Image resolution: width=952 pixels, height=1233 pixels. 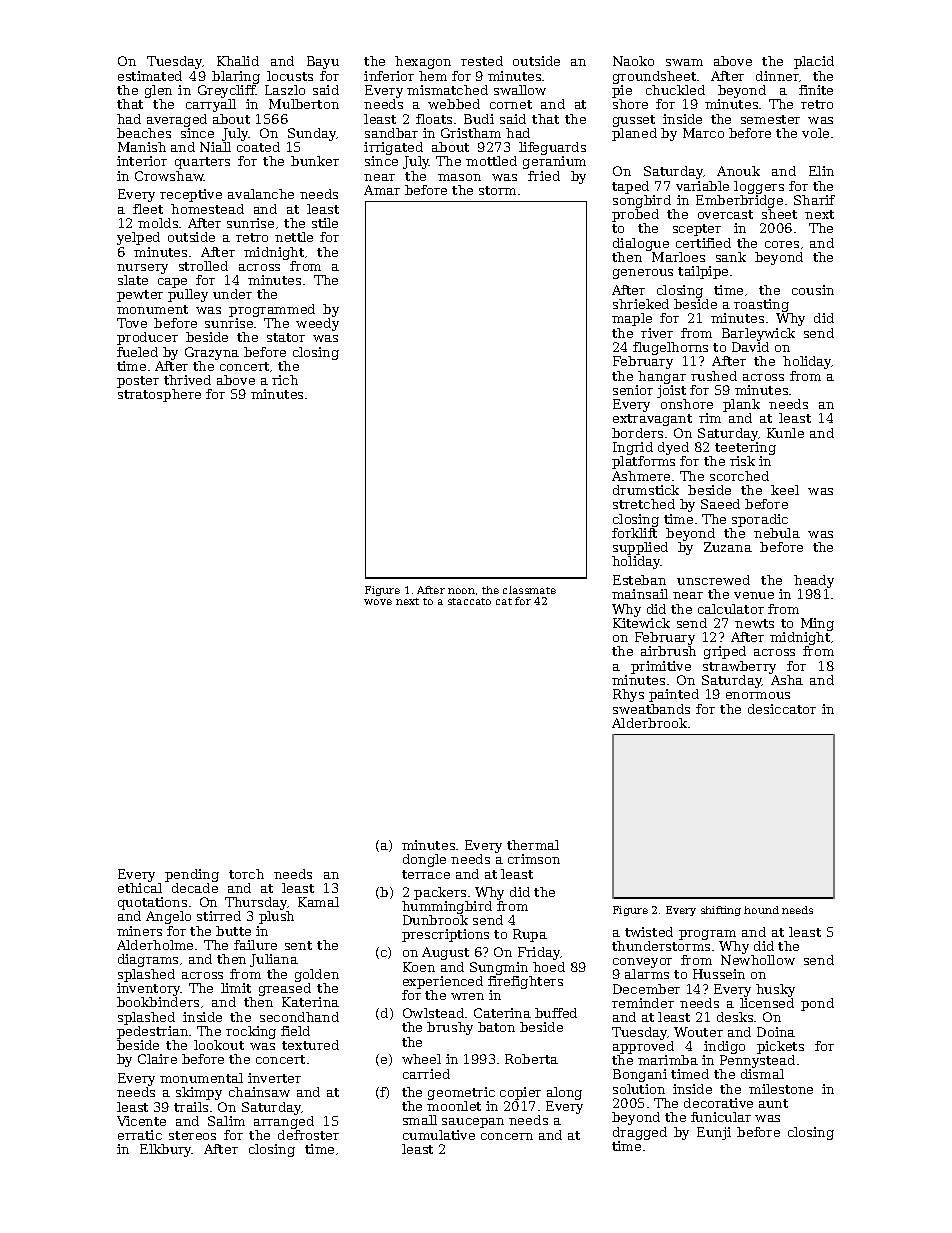 I want to click on wove, so click(x=378, y=602).
